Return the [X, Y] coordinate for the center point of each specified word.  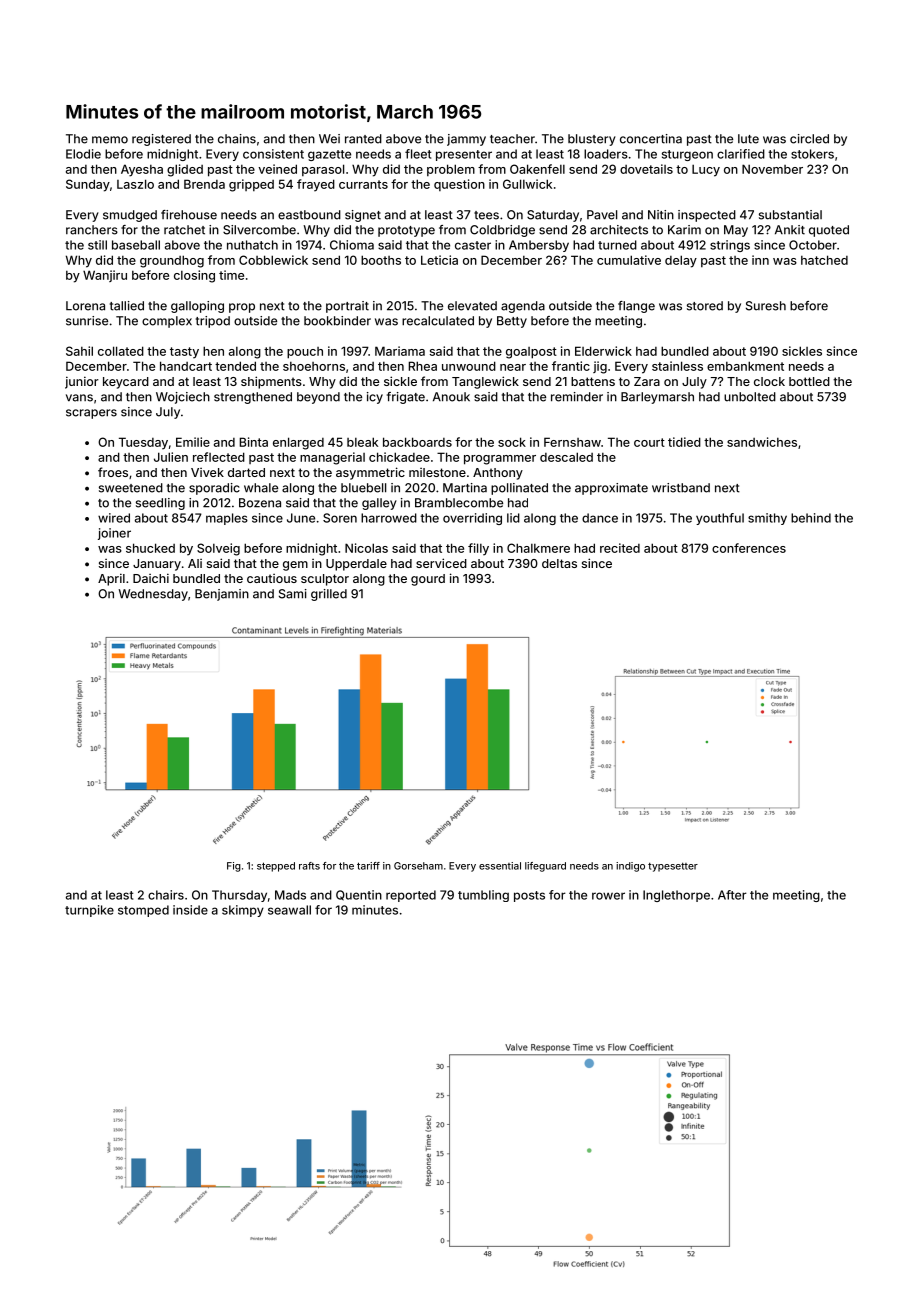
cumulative [629, 260]
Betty [512, 322]
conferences [749, 548]
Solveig [218, 549]
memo [110, 140]
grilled [329, 595]
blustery [592, 140]
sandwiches [762, 442]
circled [809, 139]
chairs [166, 895]
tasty [184, 353]
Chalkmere [538, 548]
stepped [276, 867]
